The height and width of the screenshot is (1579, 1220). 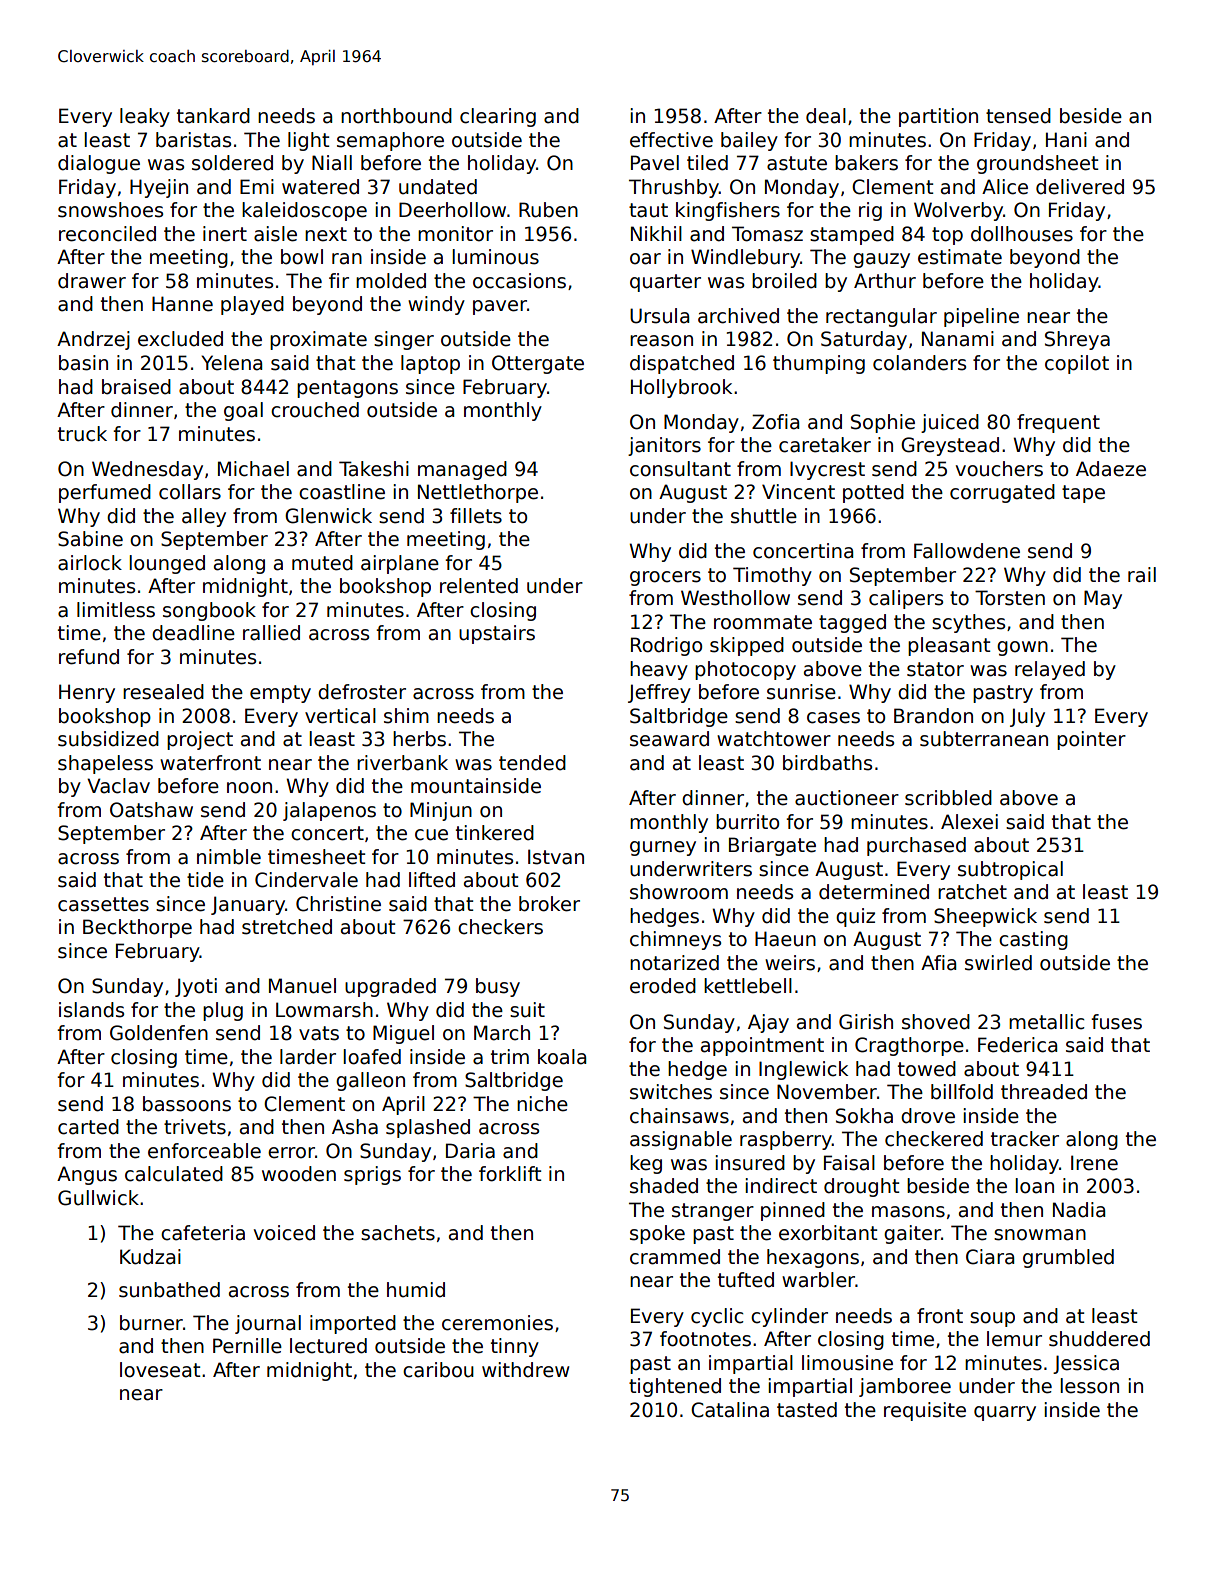 What do you see at coordinates (225, 234) in the screenshot?
I see `inert` at bounding box center [225, 234].
